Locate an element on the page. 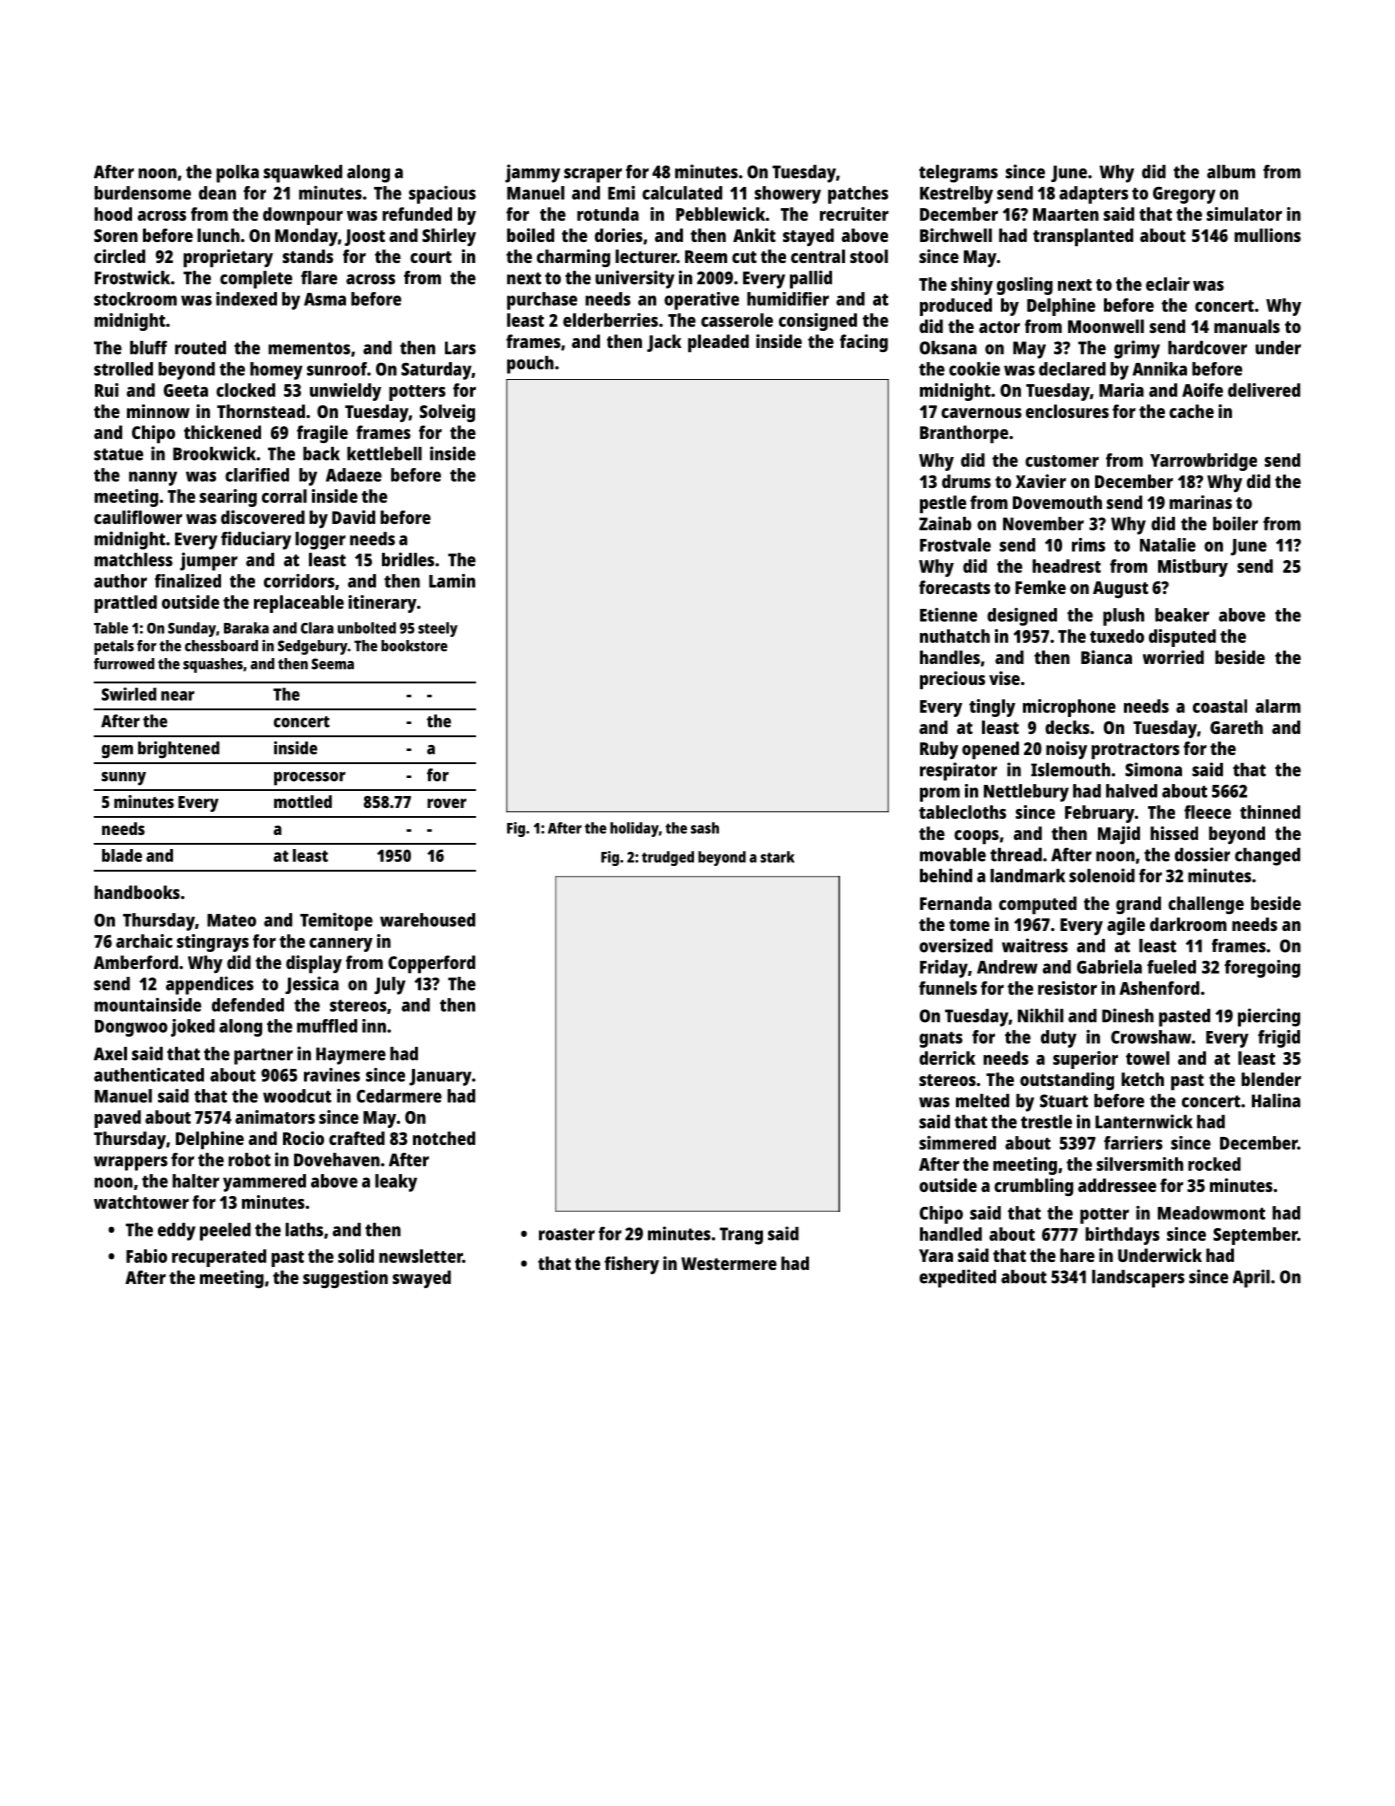 The height and width of the image is (1806, 1395). partner is located at coordinates (263, 1056).
